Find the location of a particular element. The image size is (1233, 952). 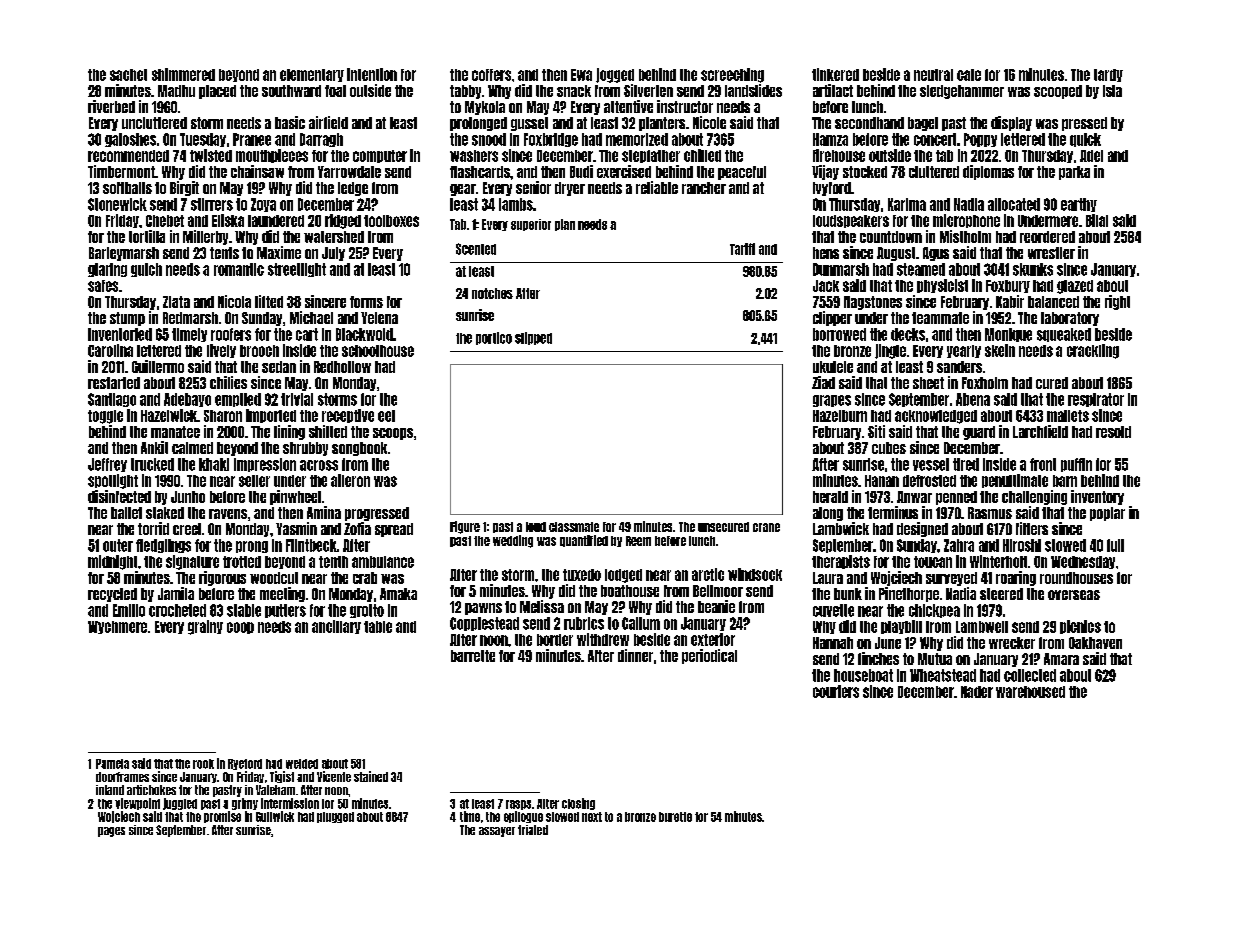

Ziad is located at coordinates (823, 382).
